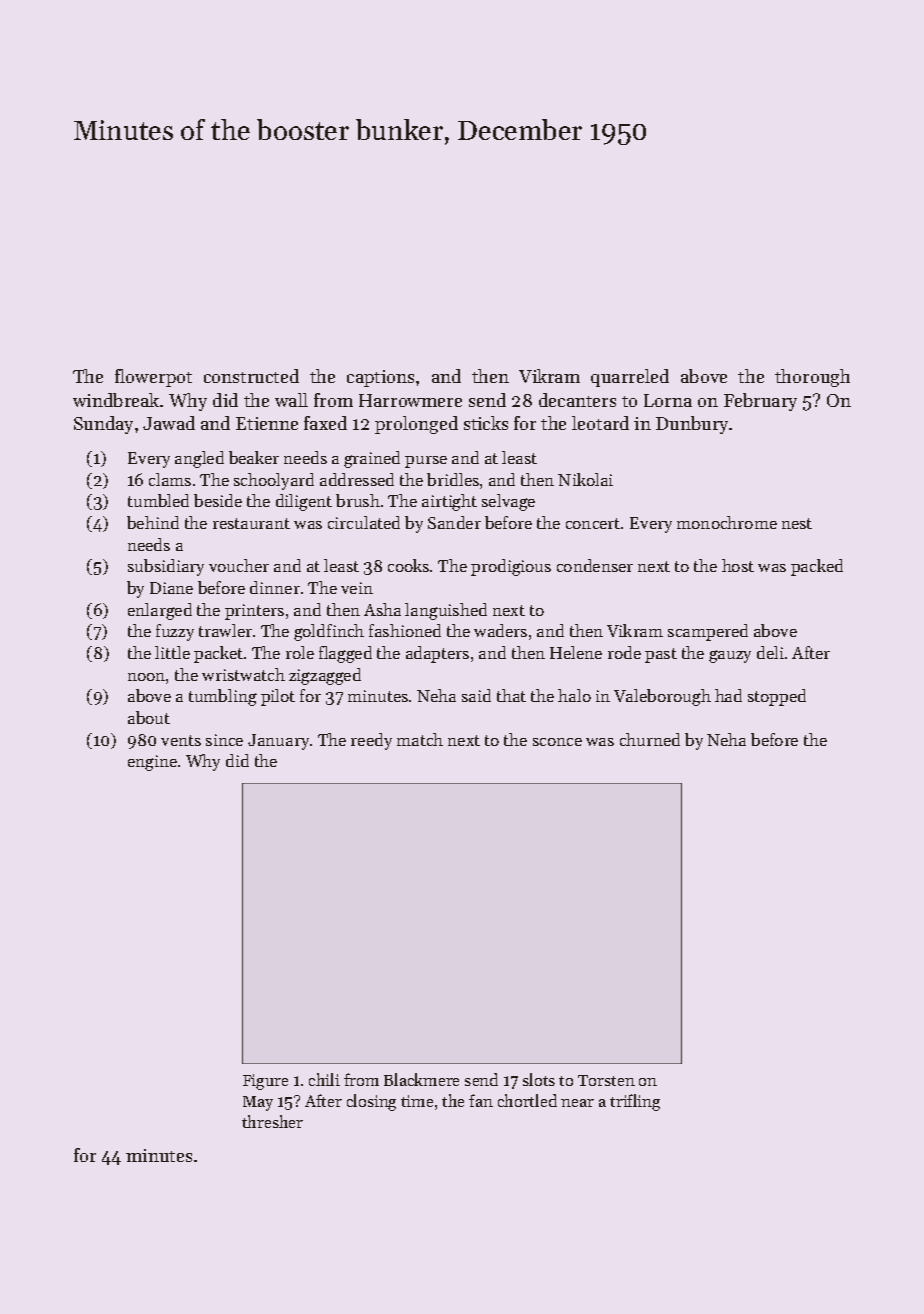 The width and height of the screenshot is (924, 1314). Describe the element at coordinates (593, 523) in the screenshot. I see `concert` at that location.
